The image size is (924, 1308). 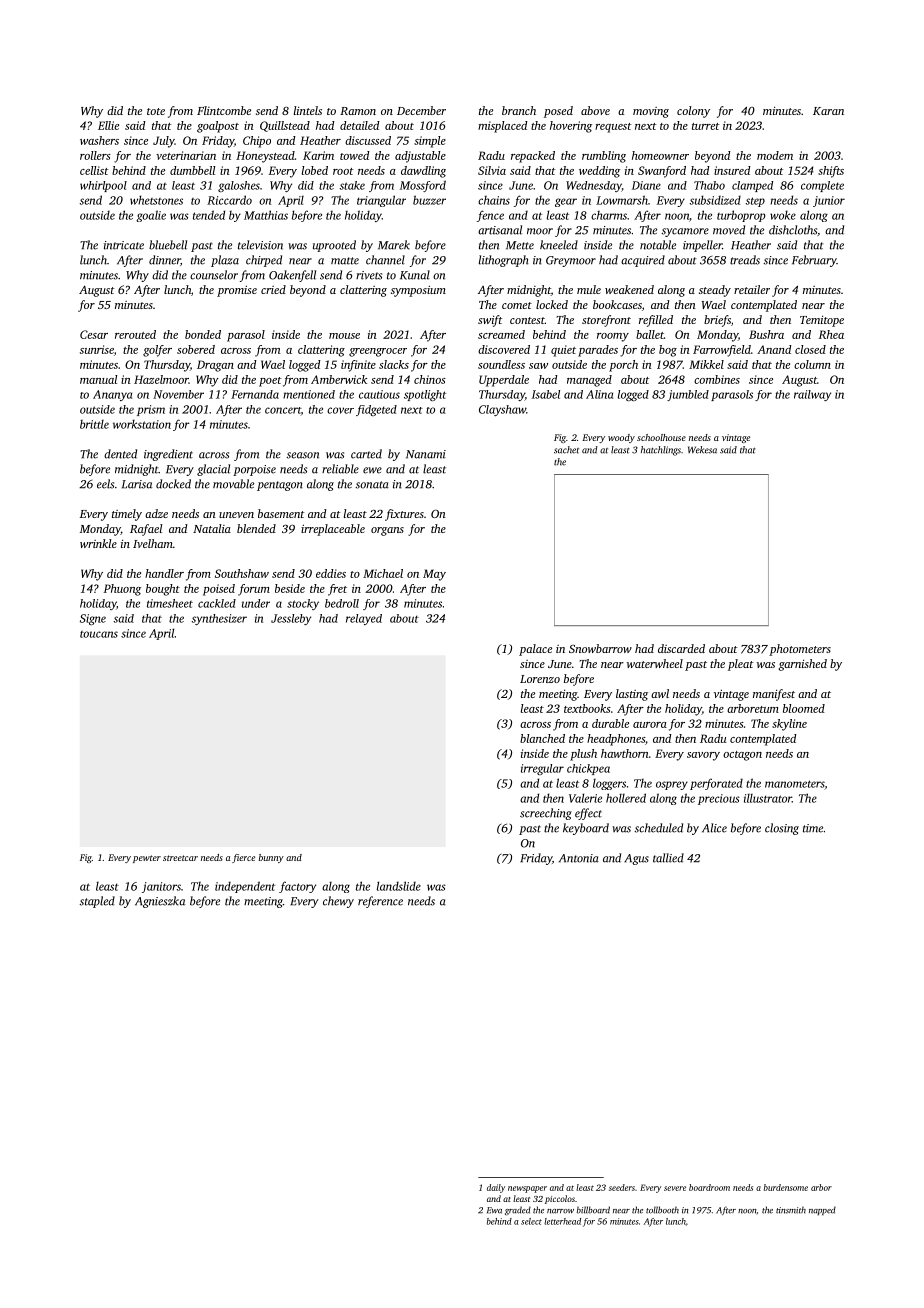 What do you see at coordinates (308, 110) in the screenshot?
I see `lintels` at bounding box center [308, 110].
